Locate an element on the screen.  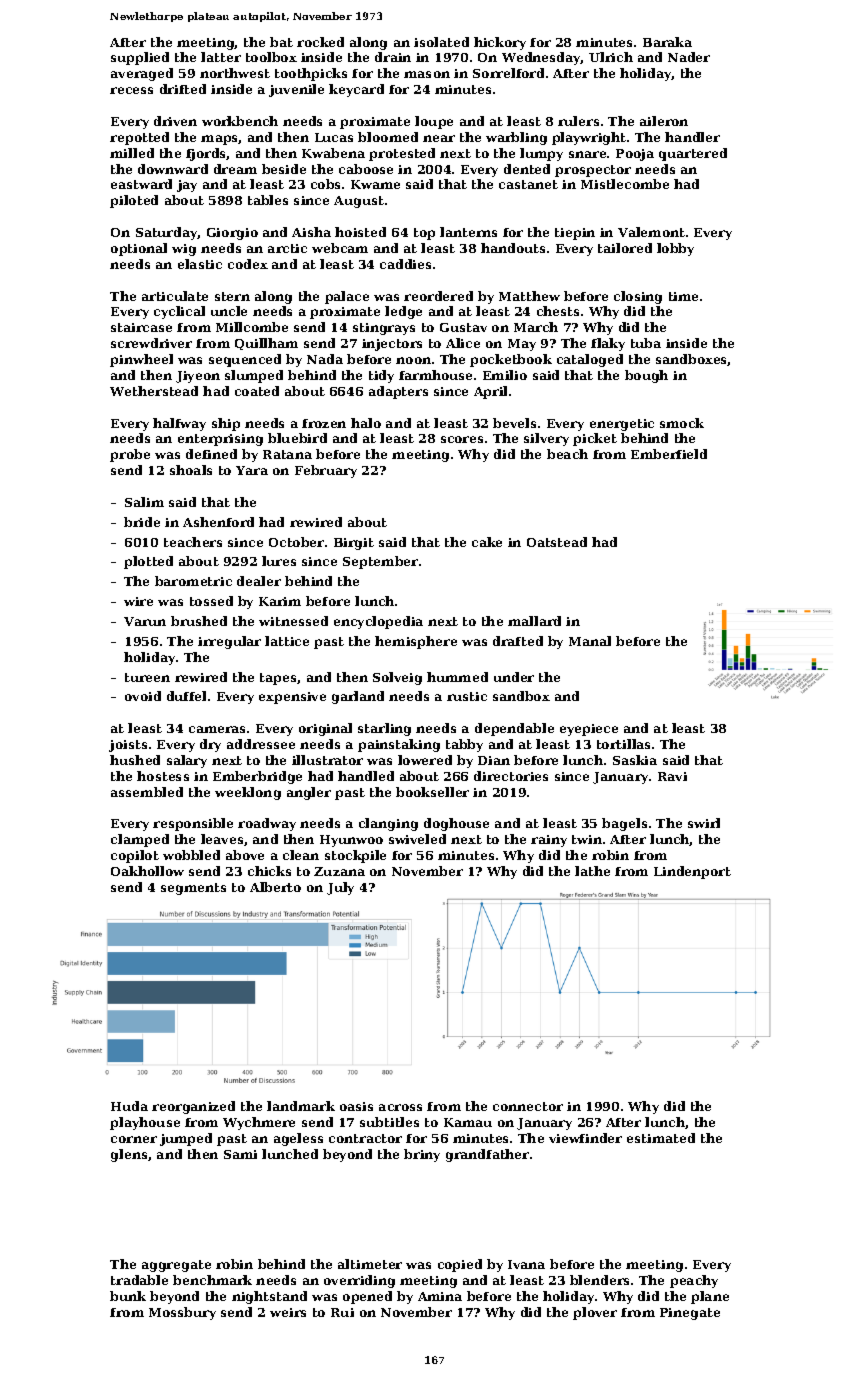
Mossbury is located at coordinates (182, 1313).
